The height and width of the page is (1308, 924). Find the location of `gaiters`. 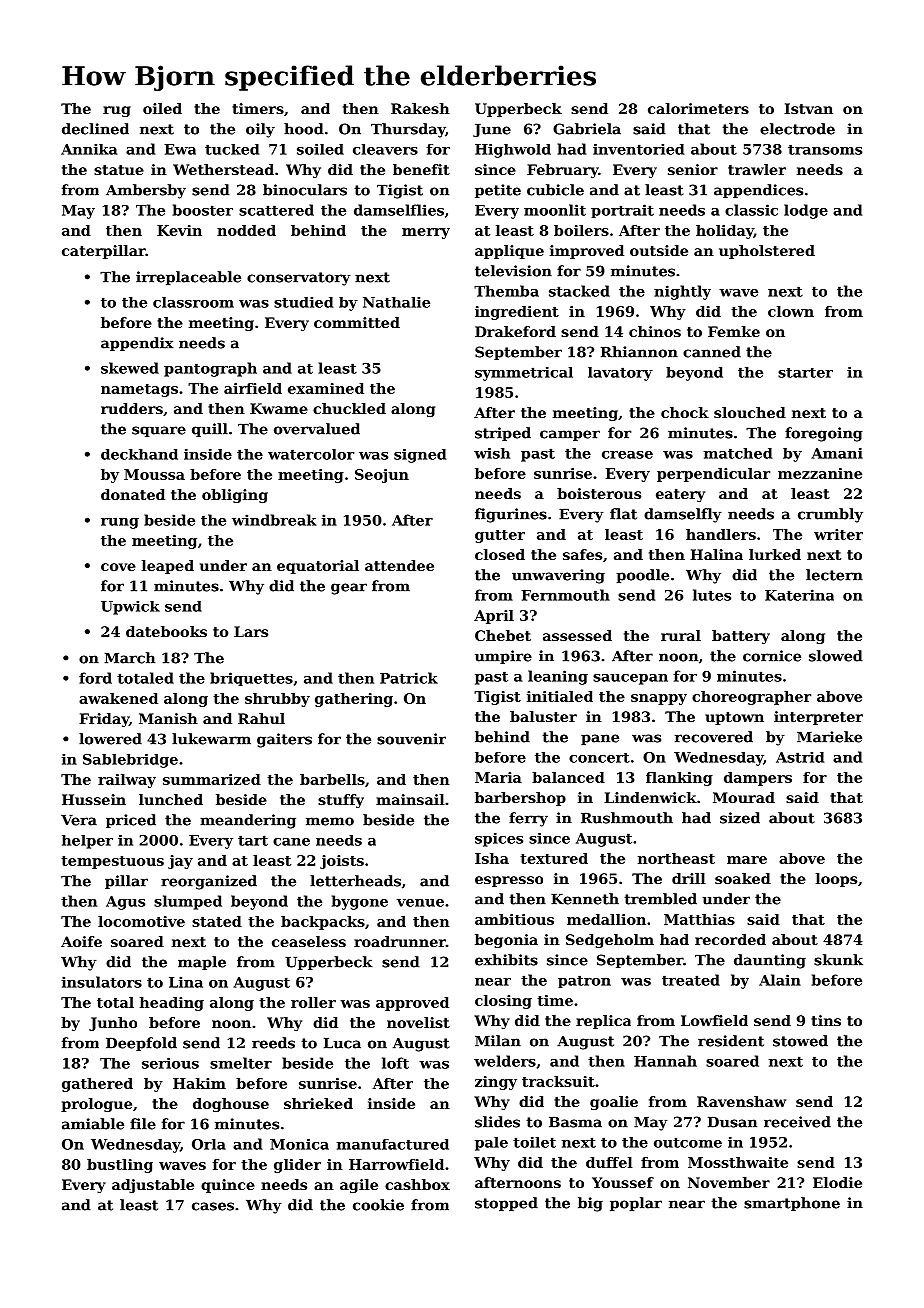

gaiters is located at coordinates (284, 740).
